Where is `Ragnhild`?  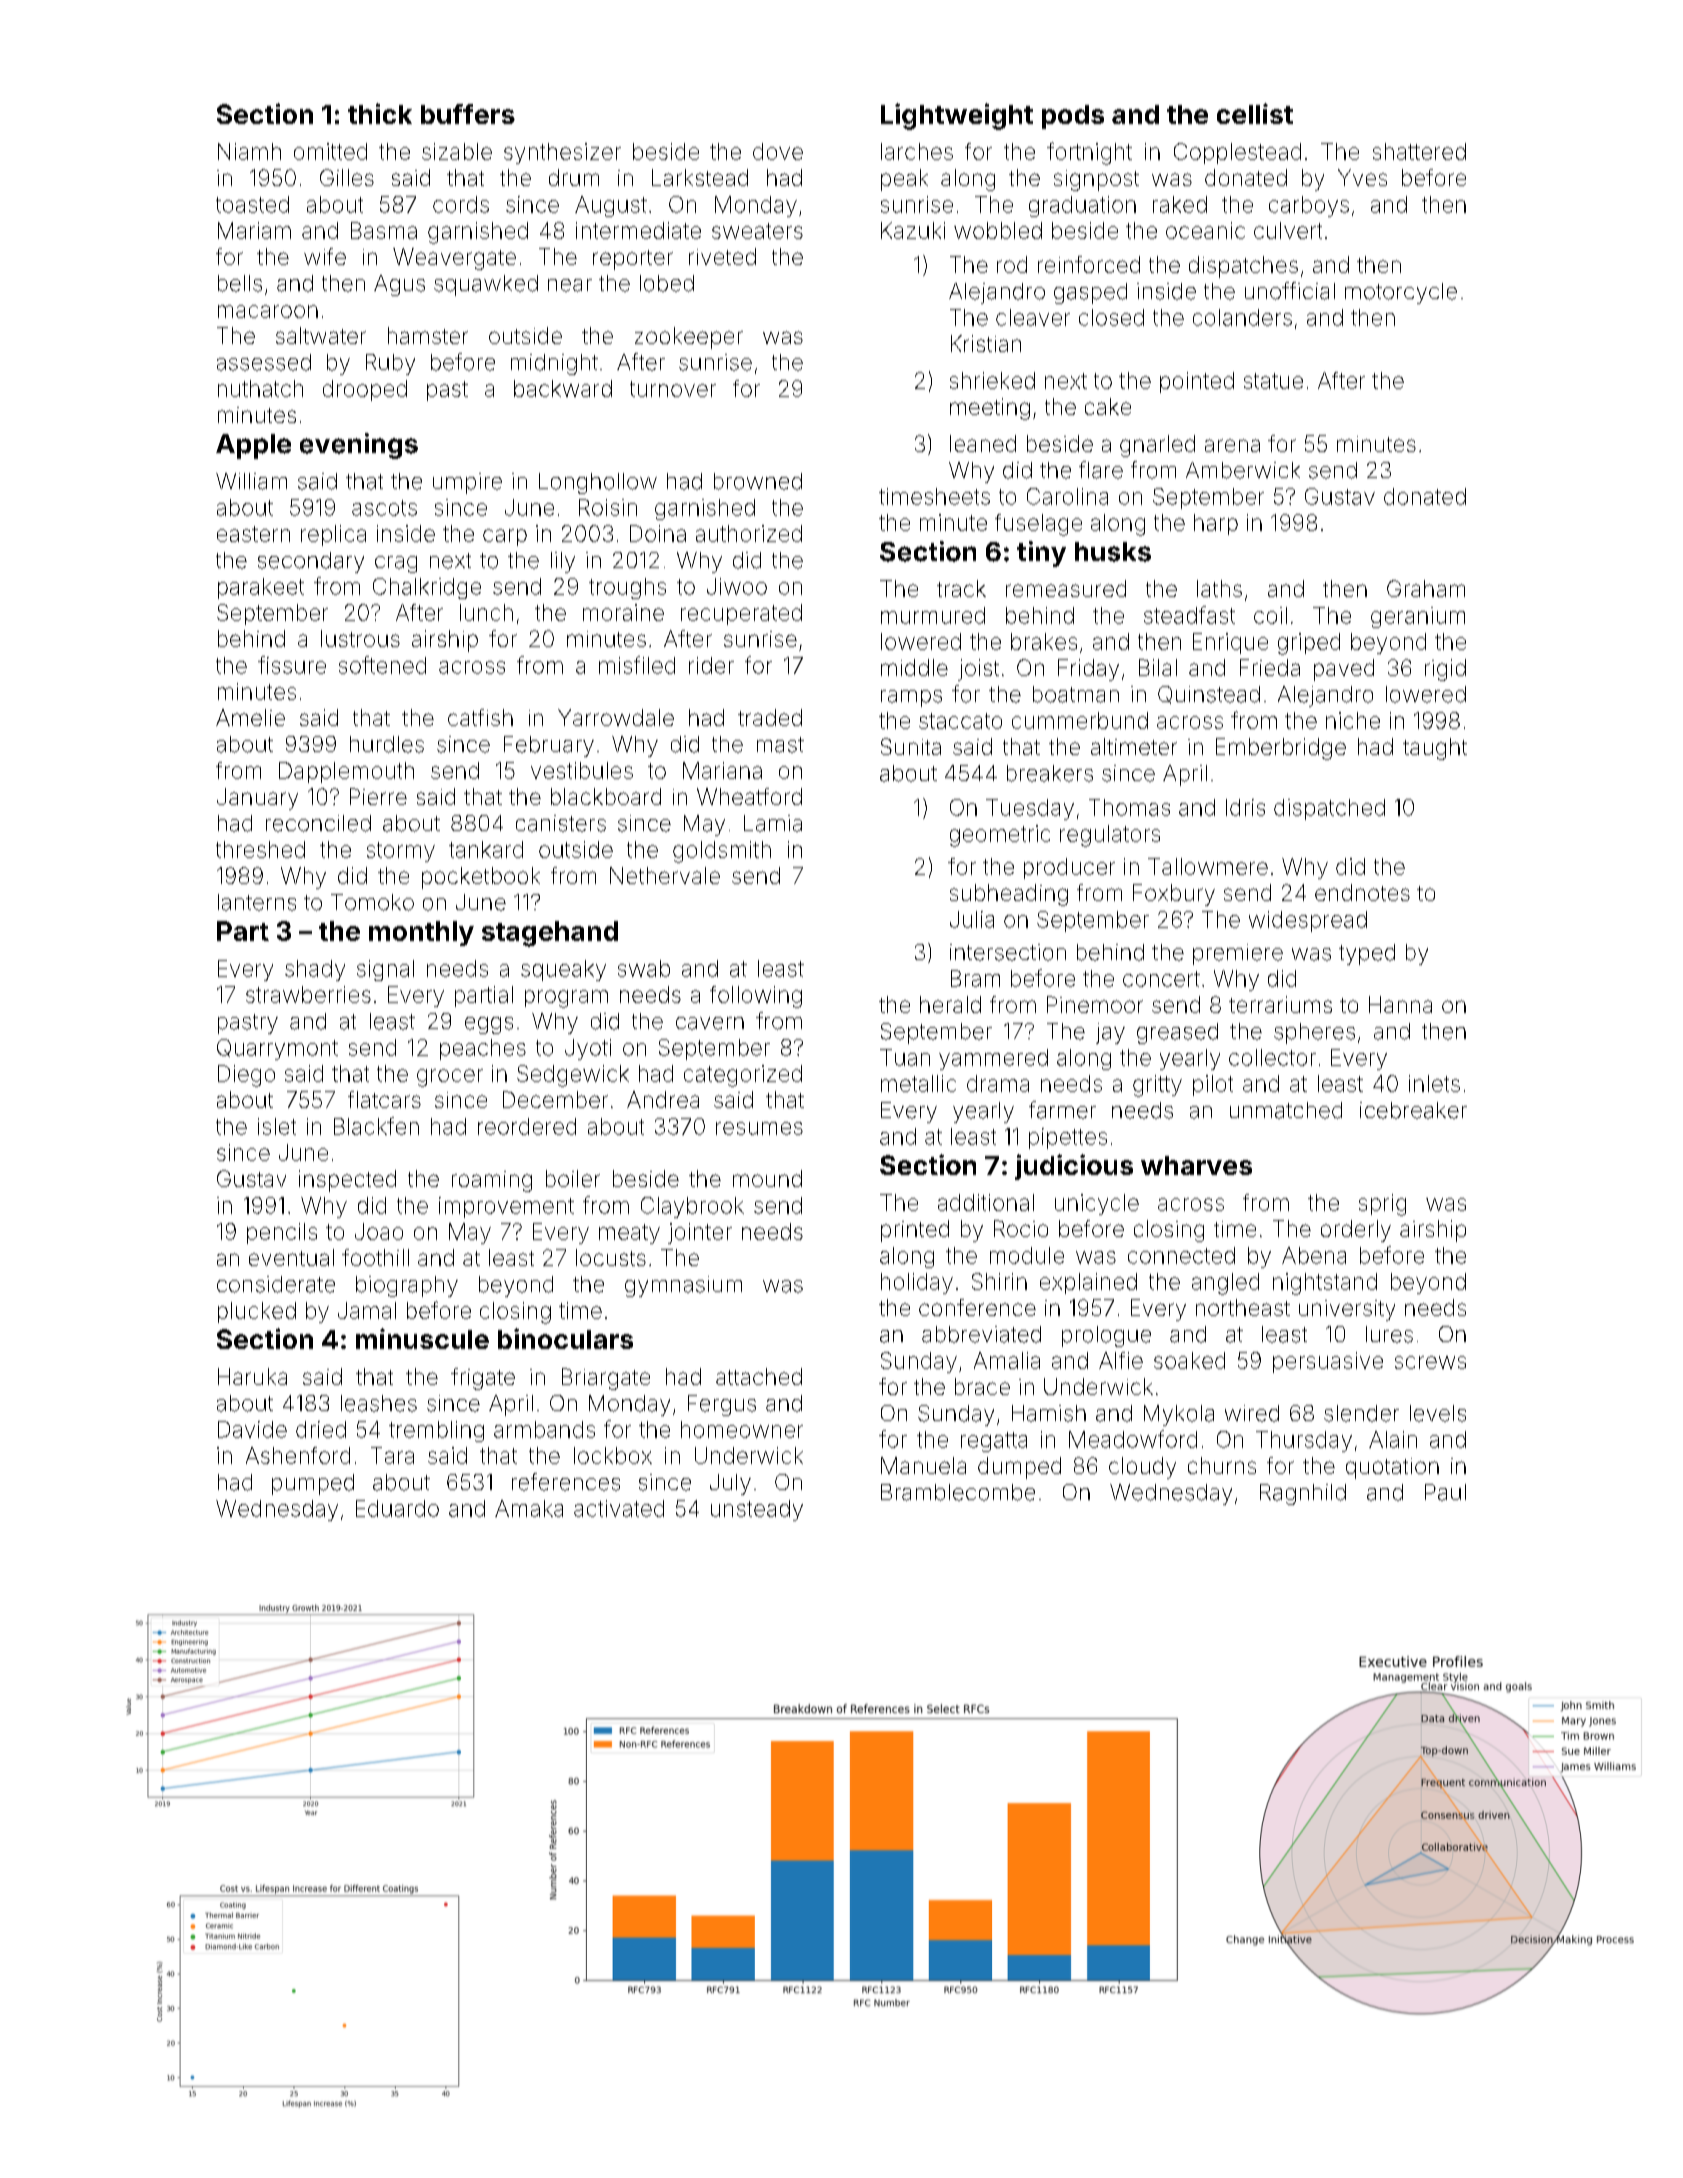
Ragnhild is located at coordinates (1303, 1494).
